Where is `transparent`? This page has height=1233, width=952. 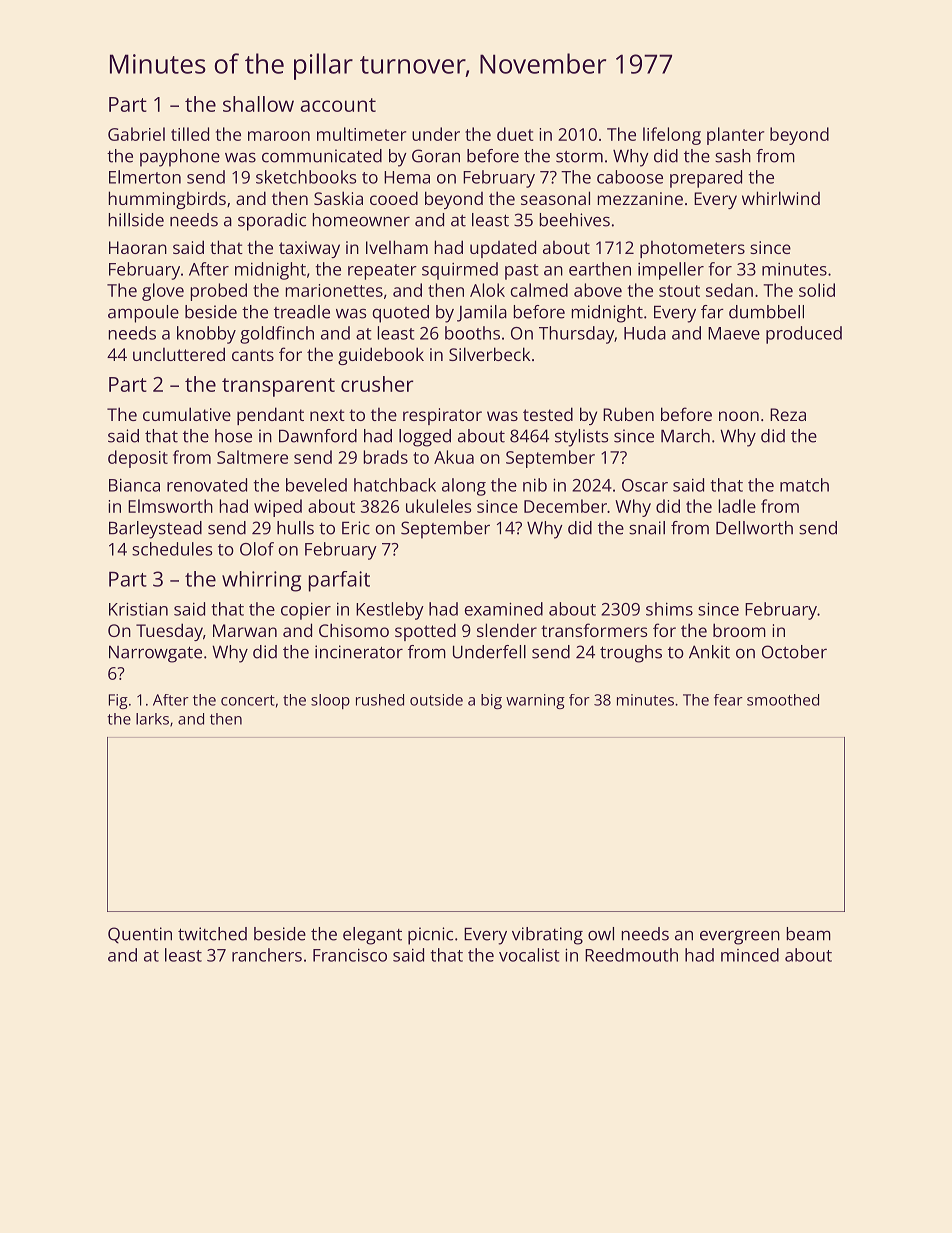
transparent is located at coordinates (278, 387).
